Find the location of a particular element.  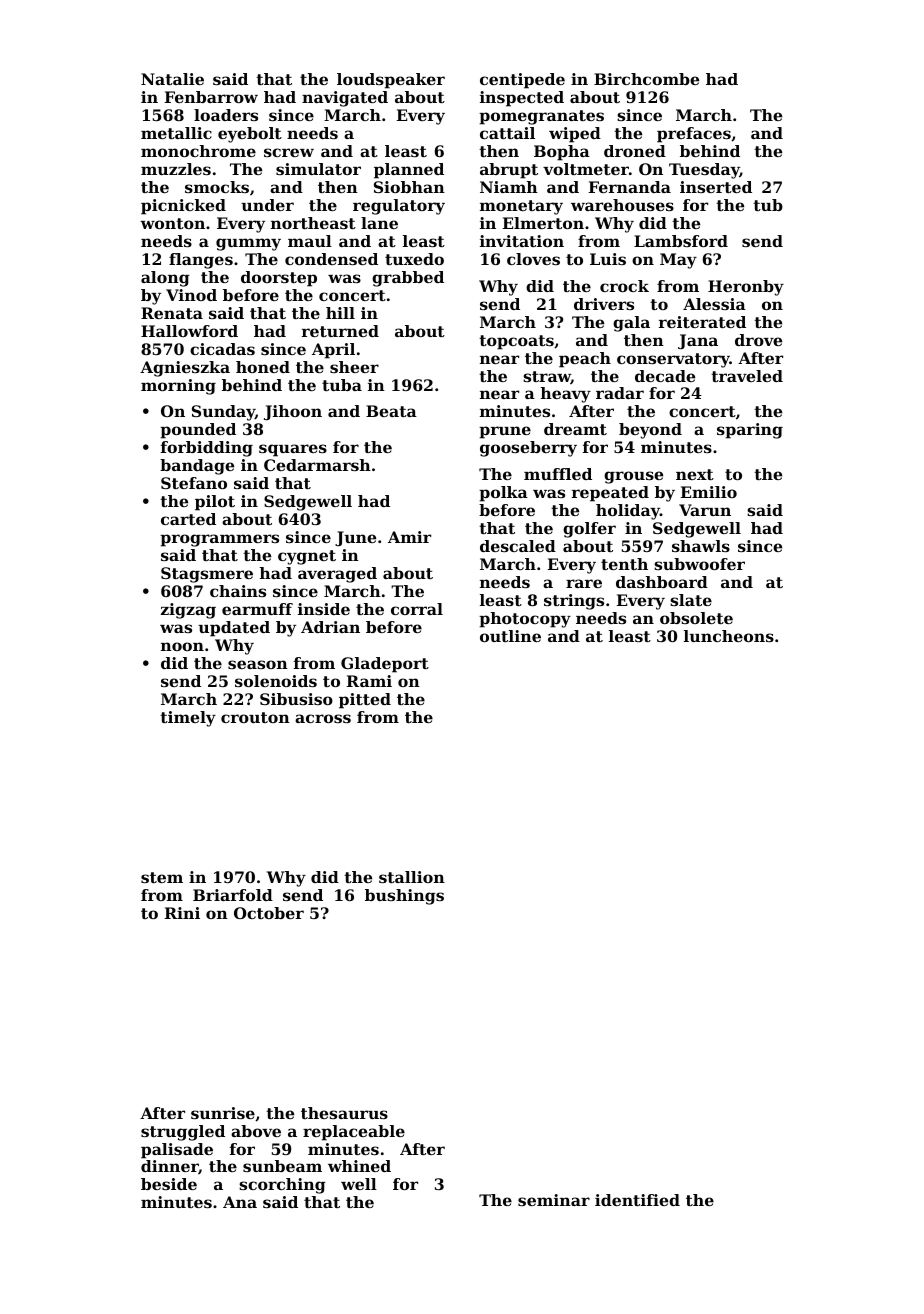

droned is located at coordinates (635, 151).
